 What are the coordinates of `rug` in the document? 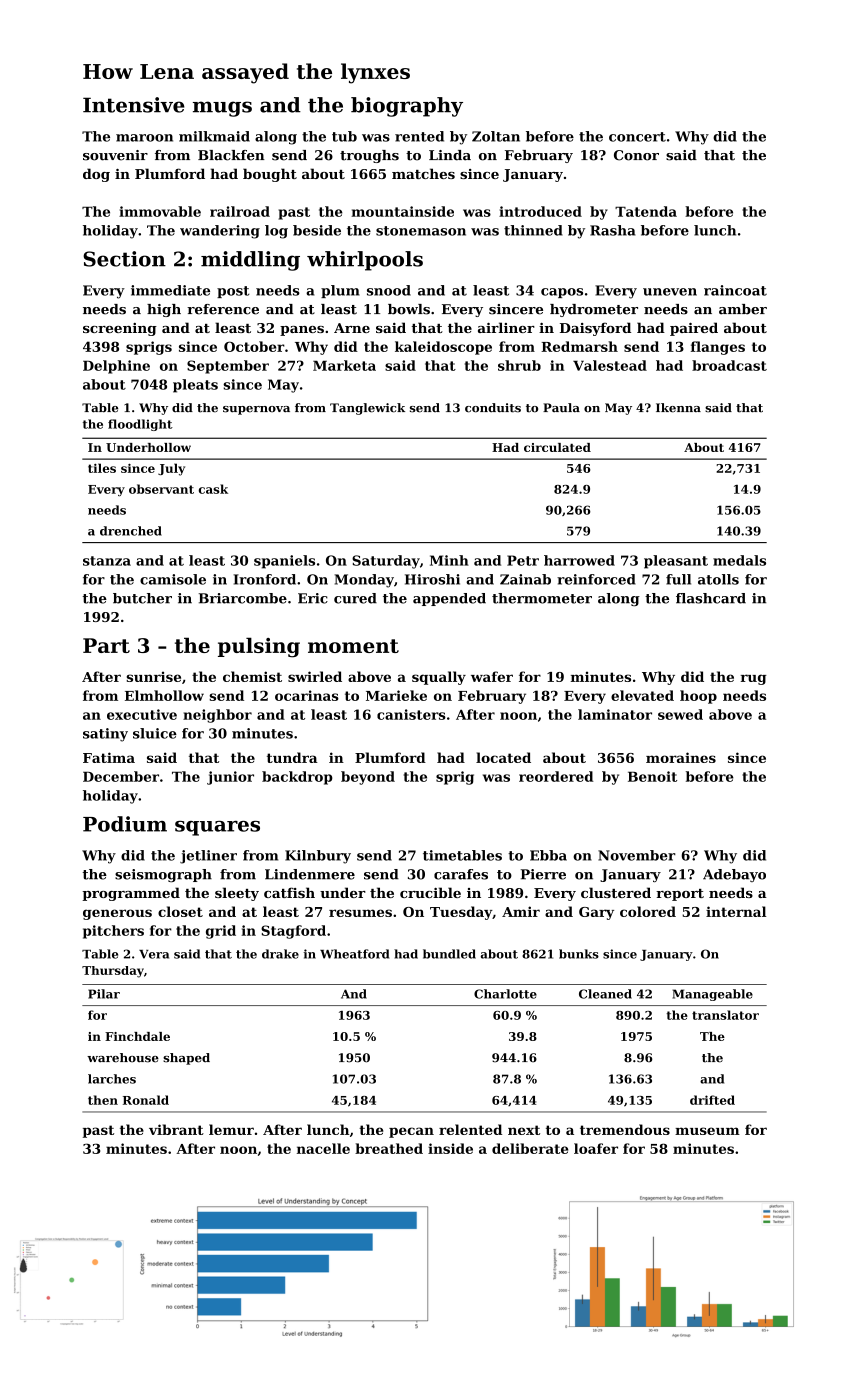 It's located at (754, 679).
